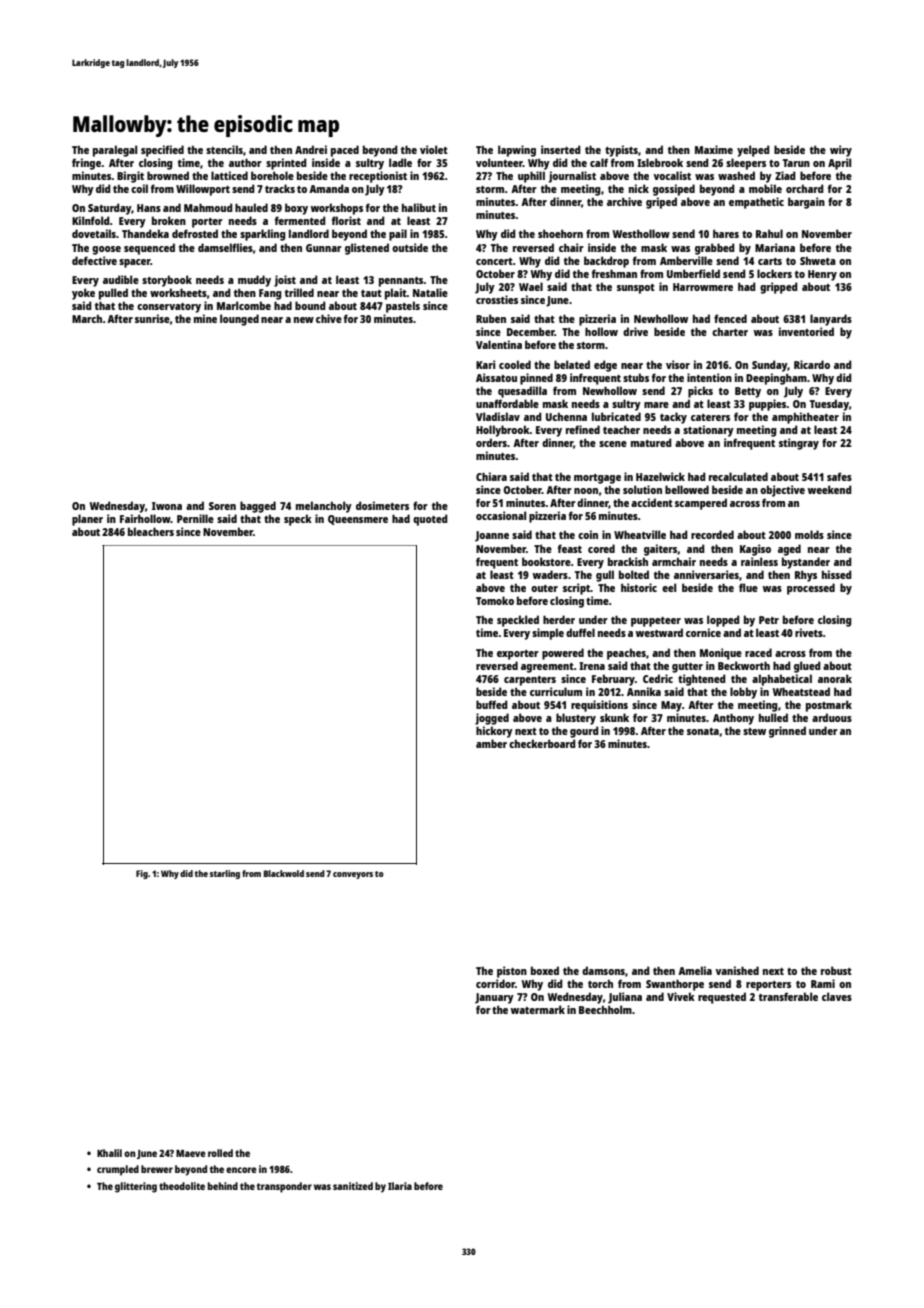  I want to click on hickory, so click(494, 732).
